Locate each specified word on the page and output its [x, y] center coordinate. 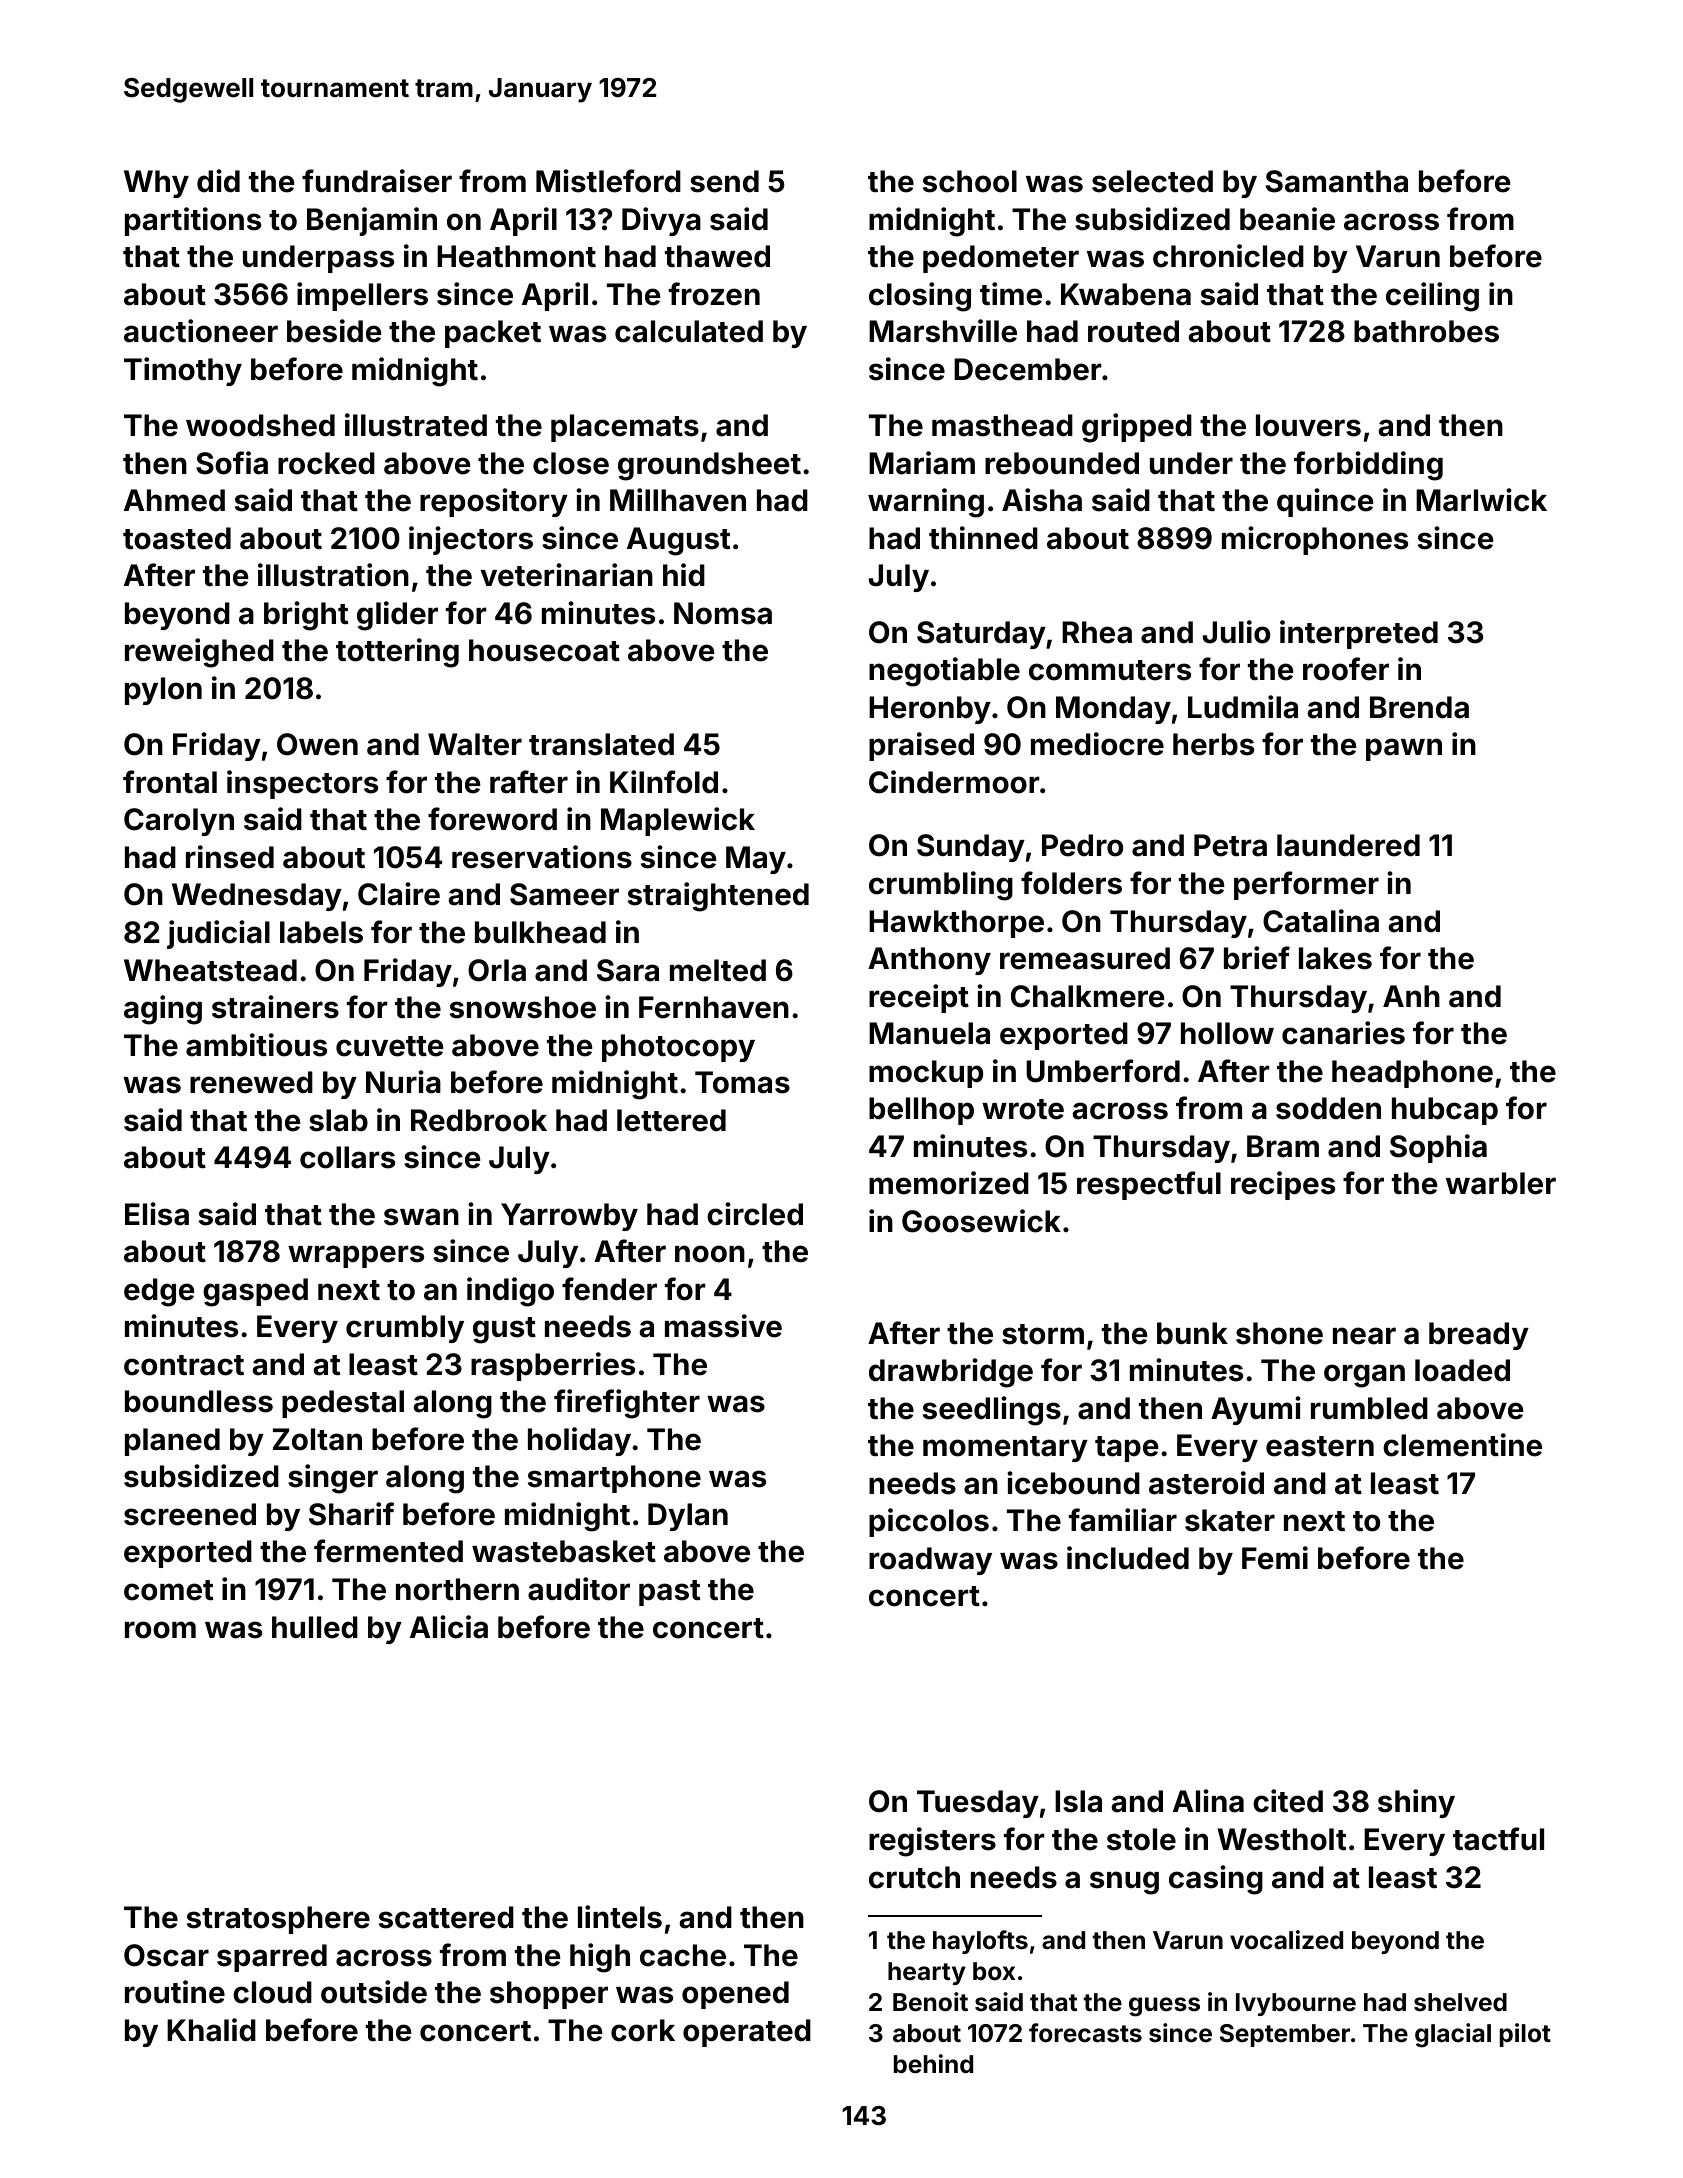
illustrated [416, 425]
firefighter [627, 1404]
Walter [475, 744]
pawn [1404, 749]
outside [374, 1992]
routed [1133, 331]
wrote [1023, 1109]
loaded [1462, 1370]
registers [932, 1842]
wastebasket [564, 1551]
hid [684, 575]
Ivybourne [1296, 2004]
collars [347, 1157]
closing [920, 297]
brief [1257, 958]
